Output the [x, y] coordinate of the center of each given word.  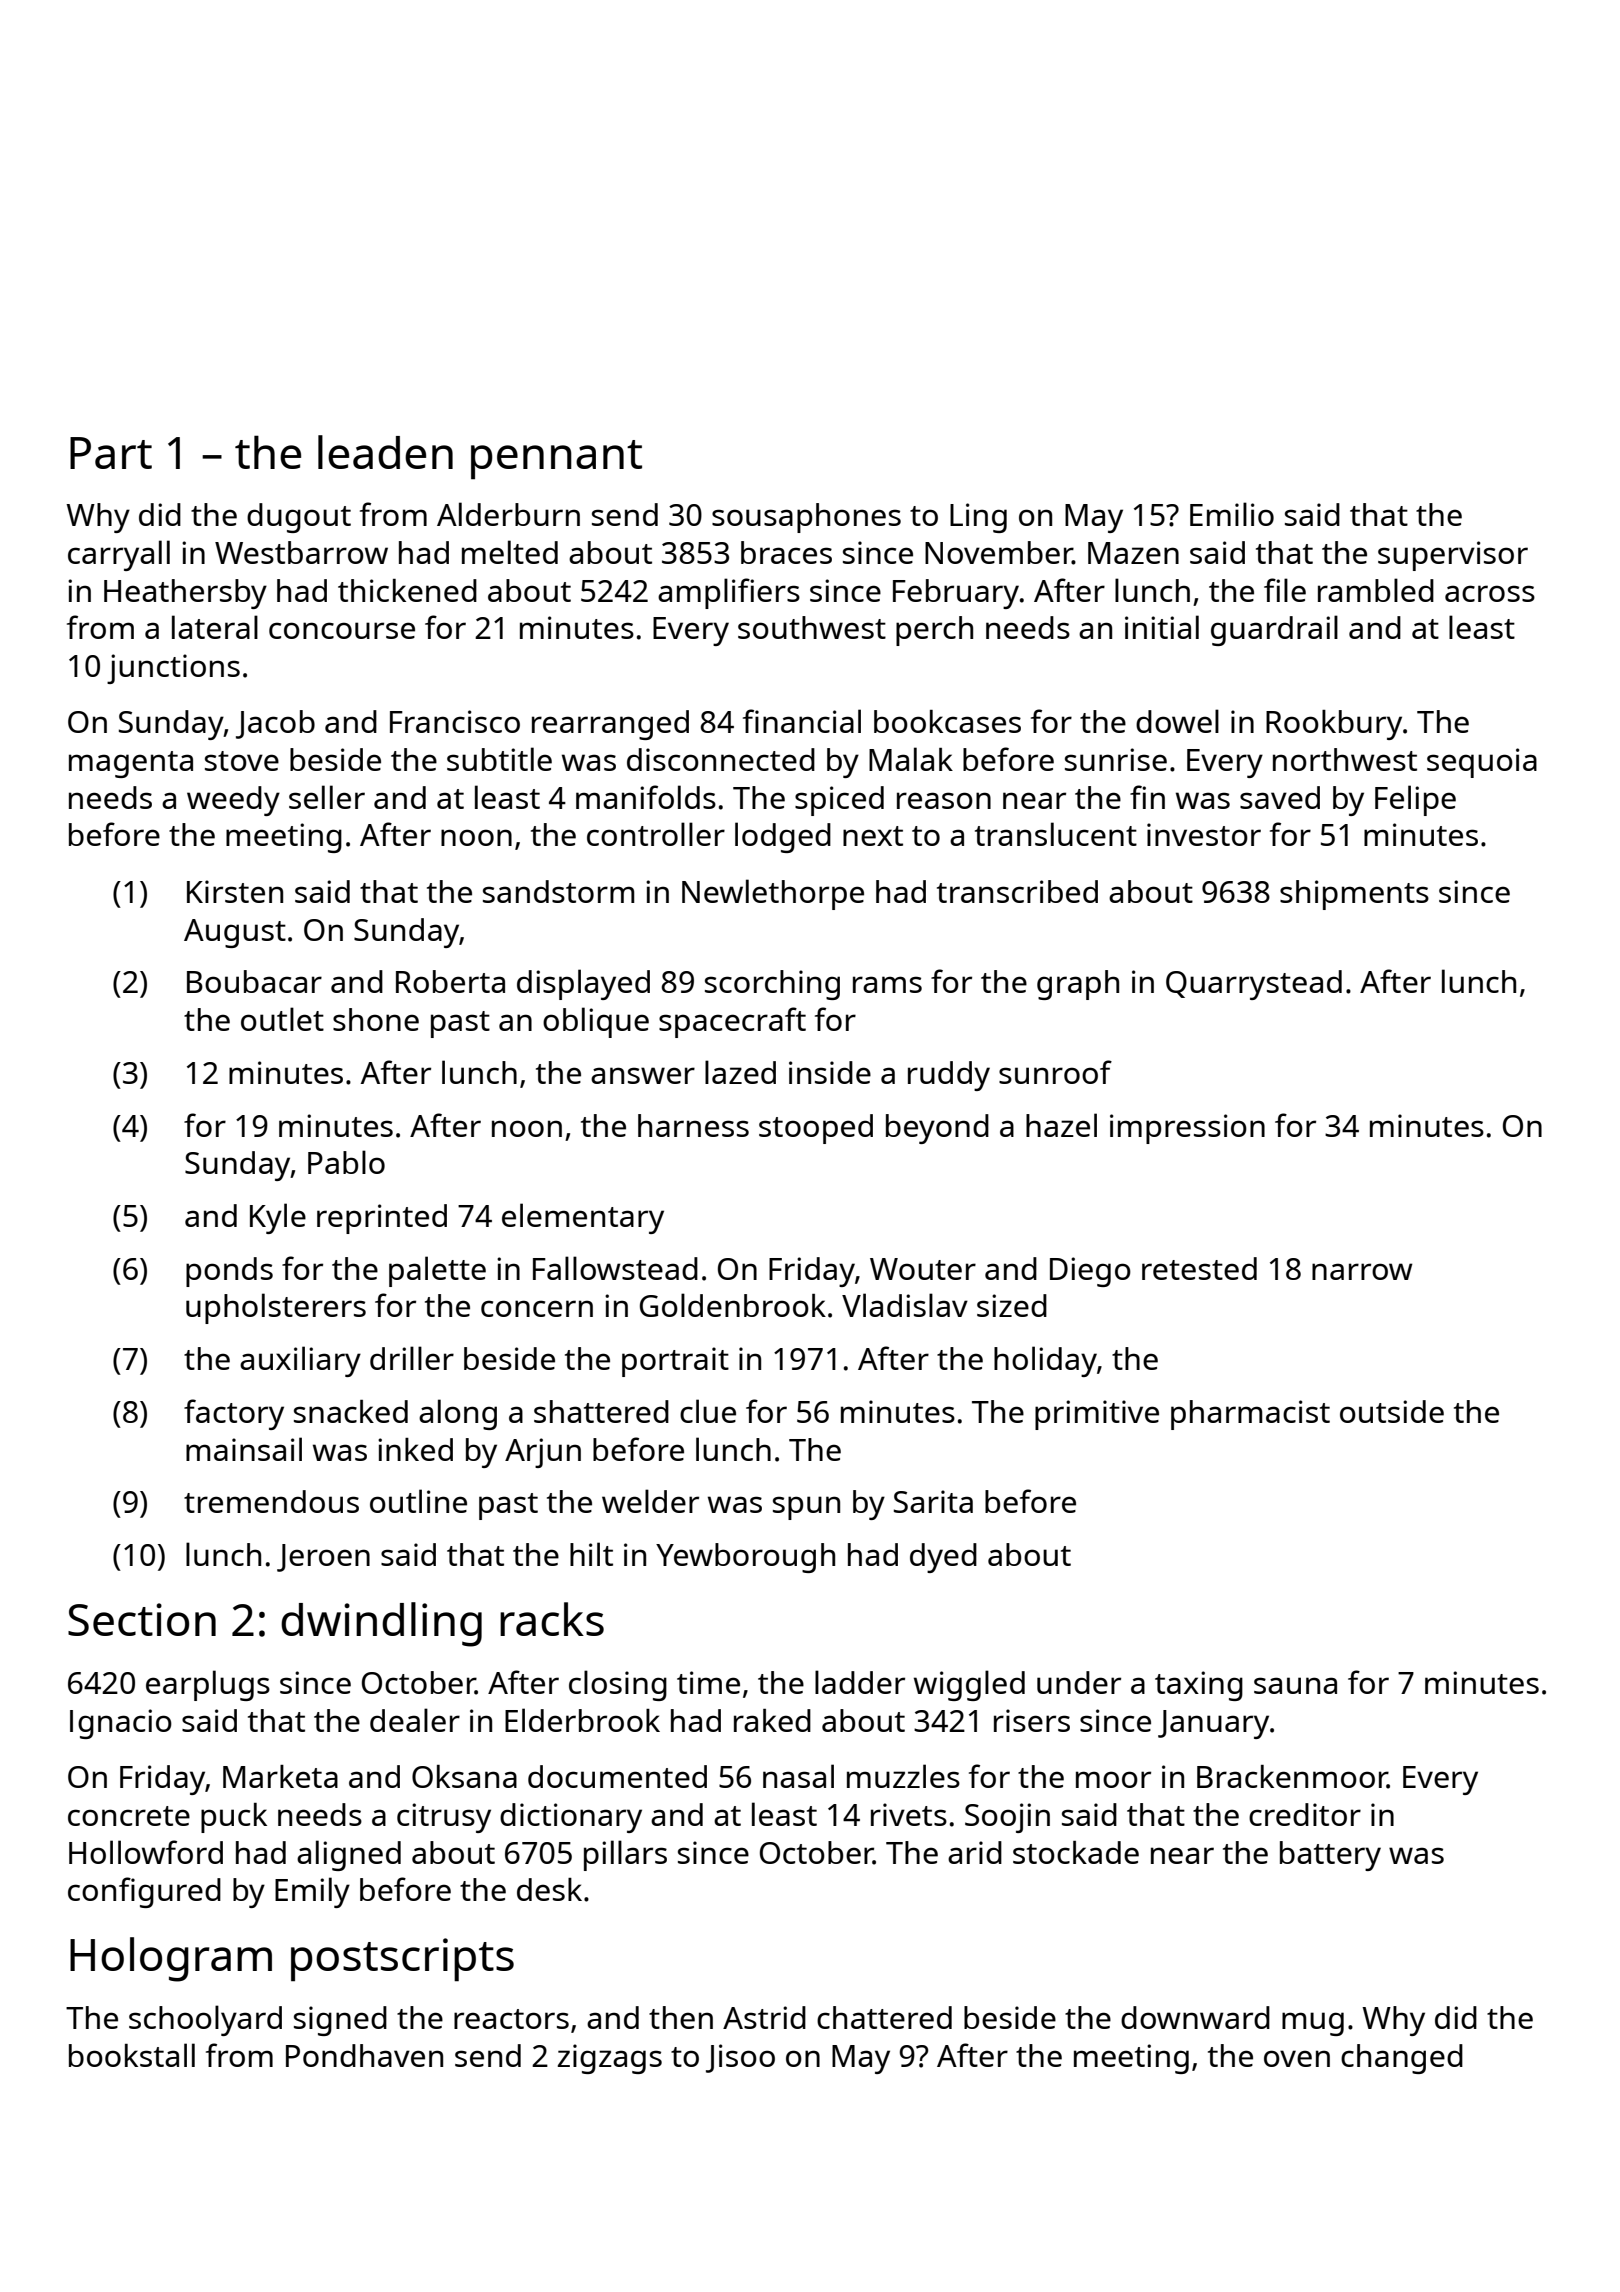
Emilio [1232, 514]
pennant [556, 460]
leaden [385, 452]
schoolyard [205, 2020]
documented [617, 1776]
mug [1313, 2024]
